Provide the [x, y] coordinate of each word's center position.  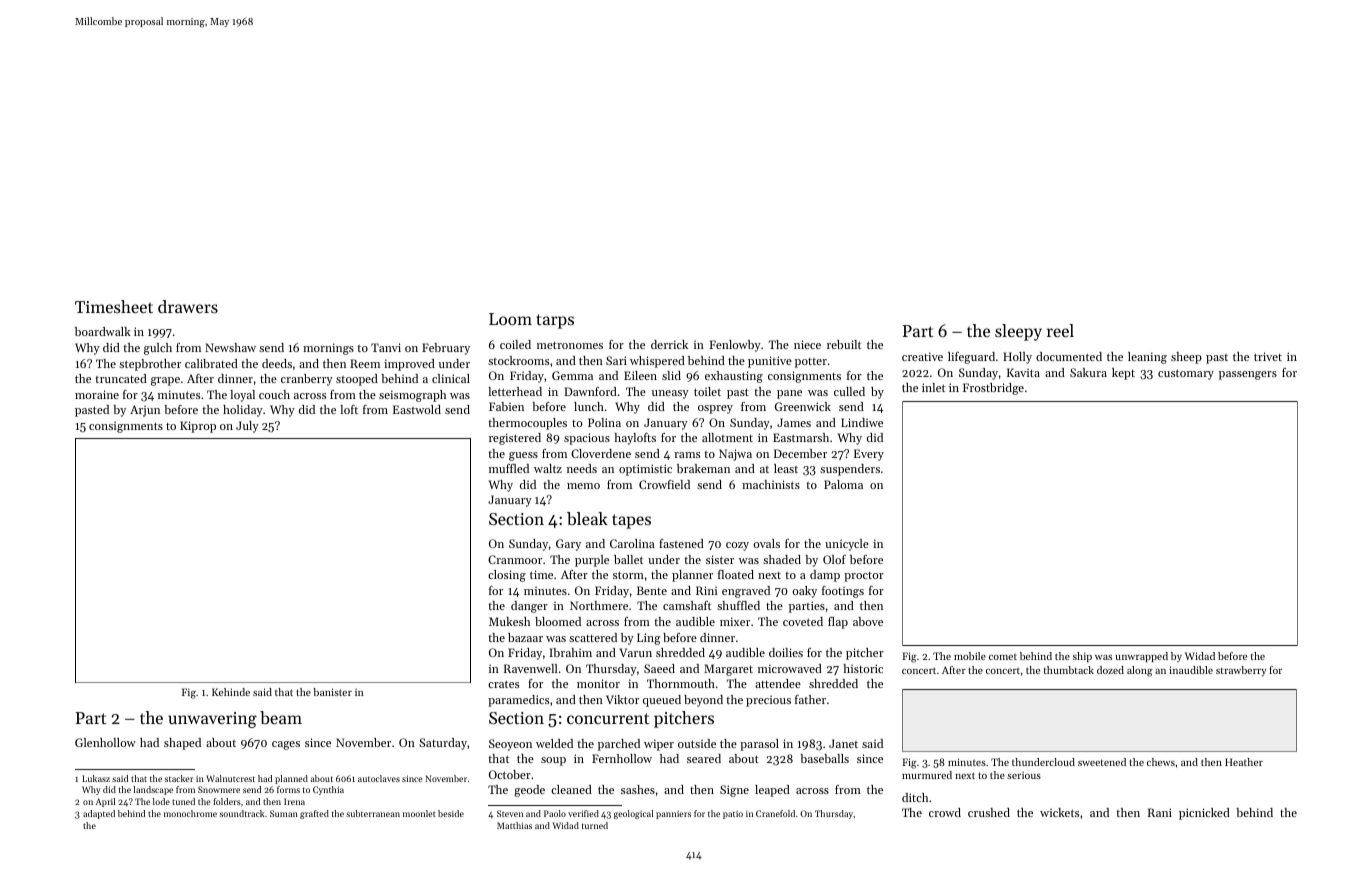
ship [1082, 657]
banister [332, 692]
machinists [771, 484]
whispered [657, 362]
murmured [927, 775]
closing [507, 576]
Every [869, 455]
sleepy [1018, 332]
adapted [99, 814]
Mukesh [509, 621]
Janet [843, 743]
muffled [509, 468]
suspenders [850, 470]
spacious [587, 439]
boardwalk [103, 331]
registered [515, 439]
